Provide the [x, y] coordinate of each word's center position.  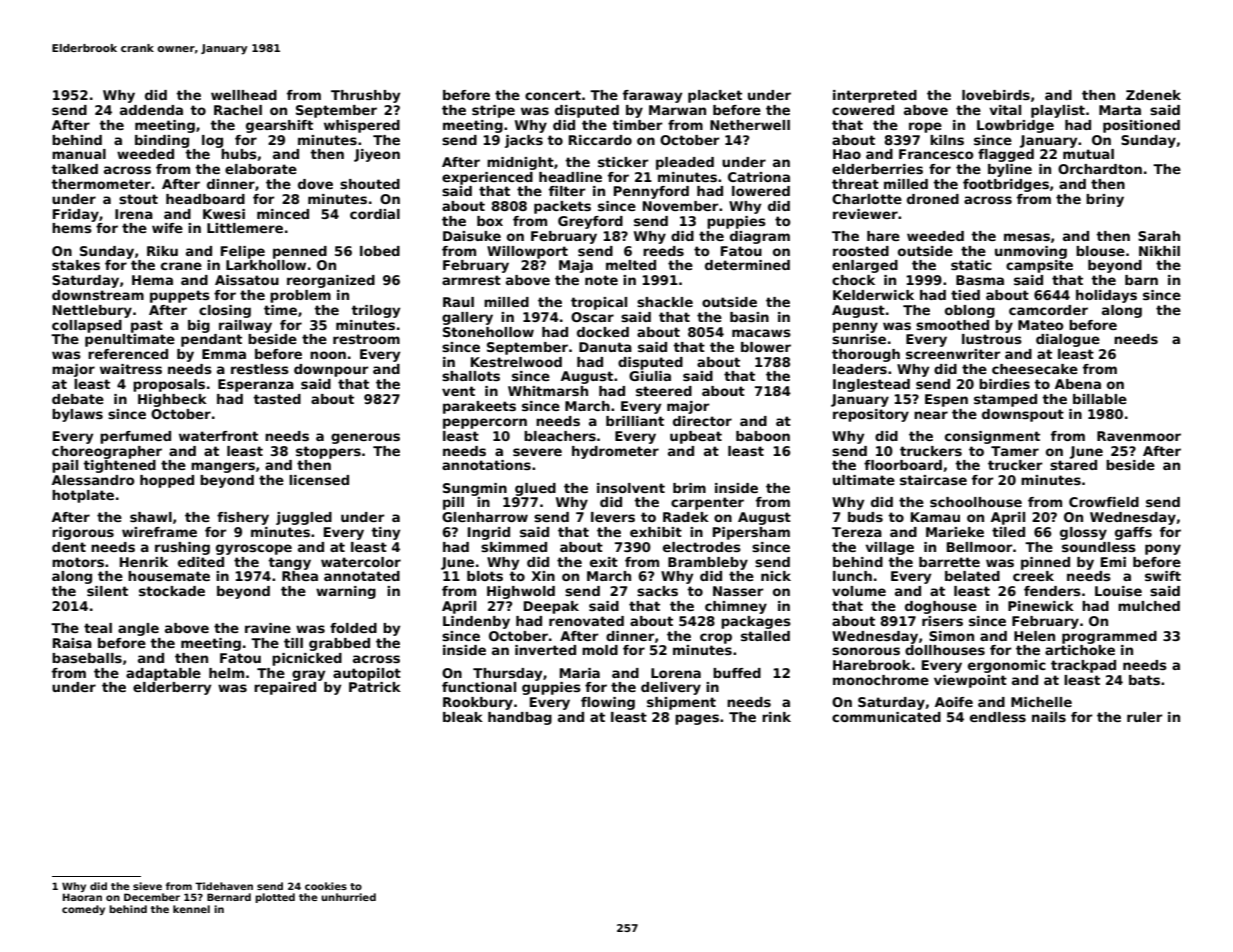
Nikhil [1159, 251]
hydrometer [615, 452]
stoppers [328, 452]
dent [69, 547]
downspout [1023, 415]
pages [697, 719]
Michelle [1041, 702]
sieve [147, 886]
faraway [652, 96]
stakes [76, 265]
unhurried [348, 897]
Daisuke [472, 236]
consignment [992, 437]
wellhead [244, 95]
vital [1005, 110]
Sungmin [475, 489]
